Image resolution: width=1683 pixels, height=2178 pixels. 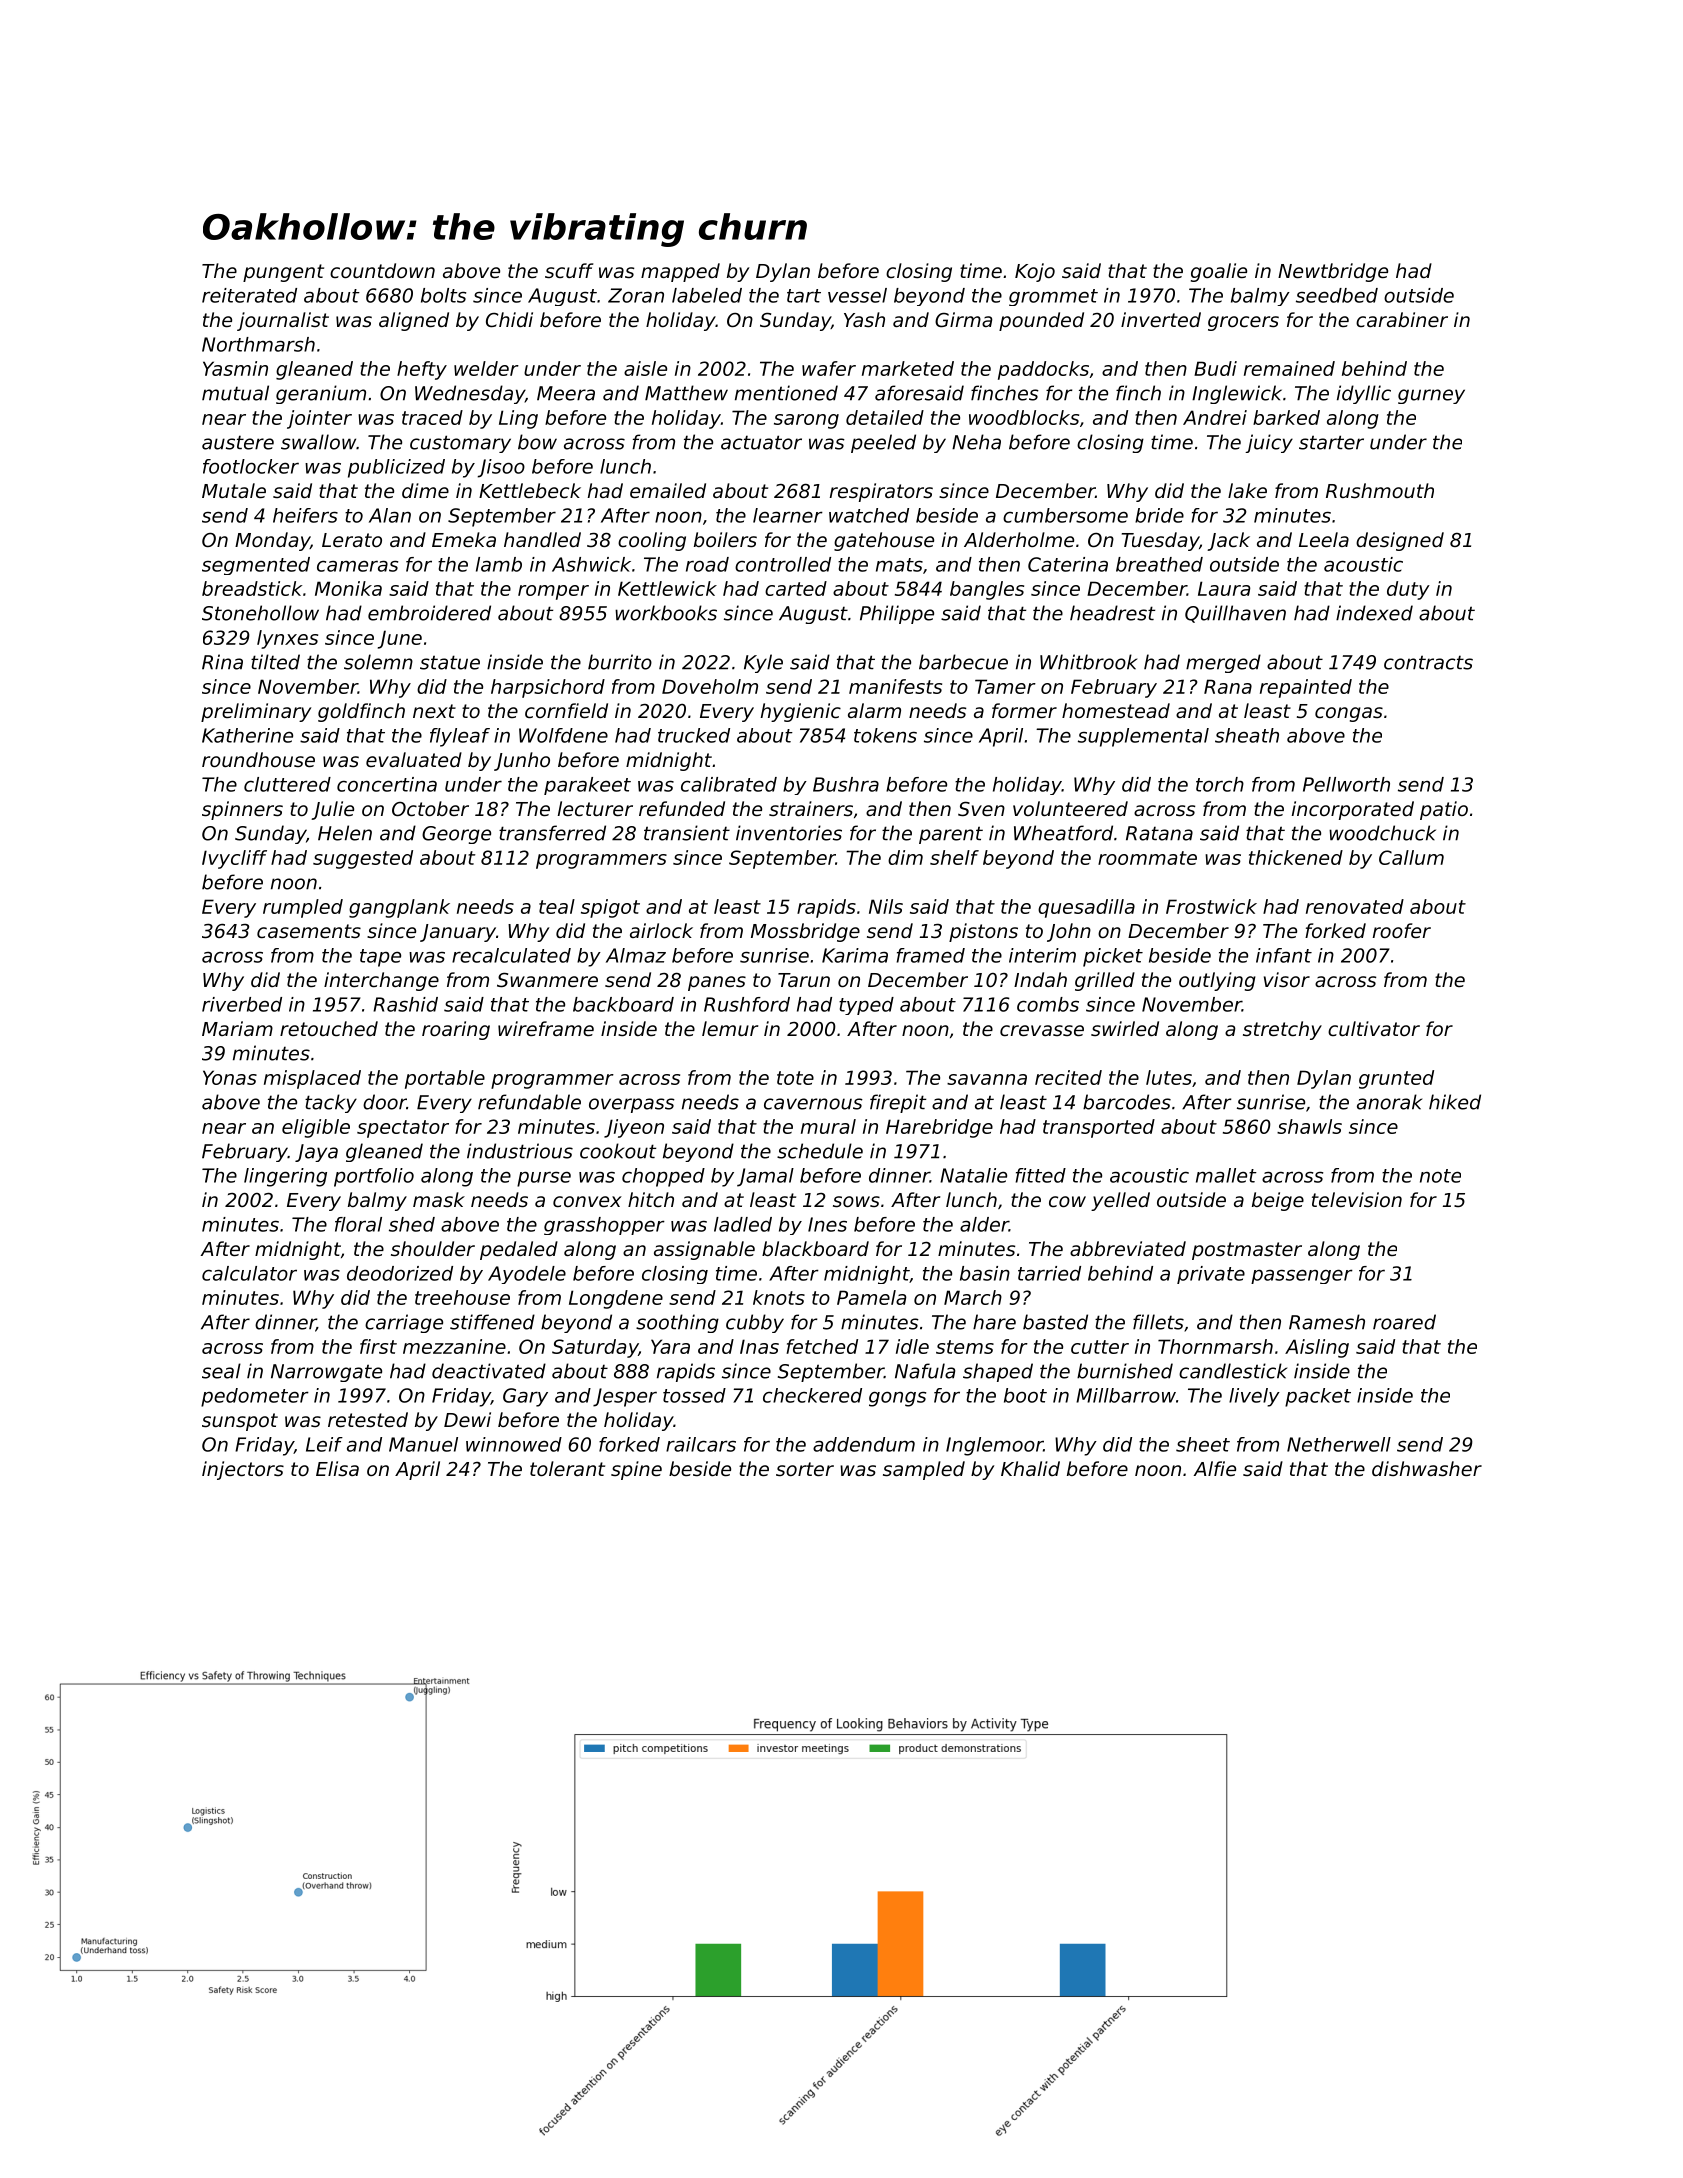 What do you see at coordinates (881, 492) in the screenshot?
I see `respirators` at bounding box center [881, 492].
